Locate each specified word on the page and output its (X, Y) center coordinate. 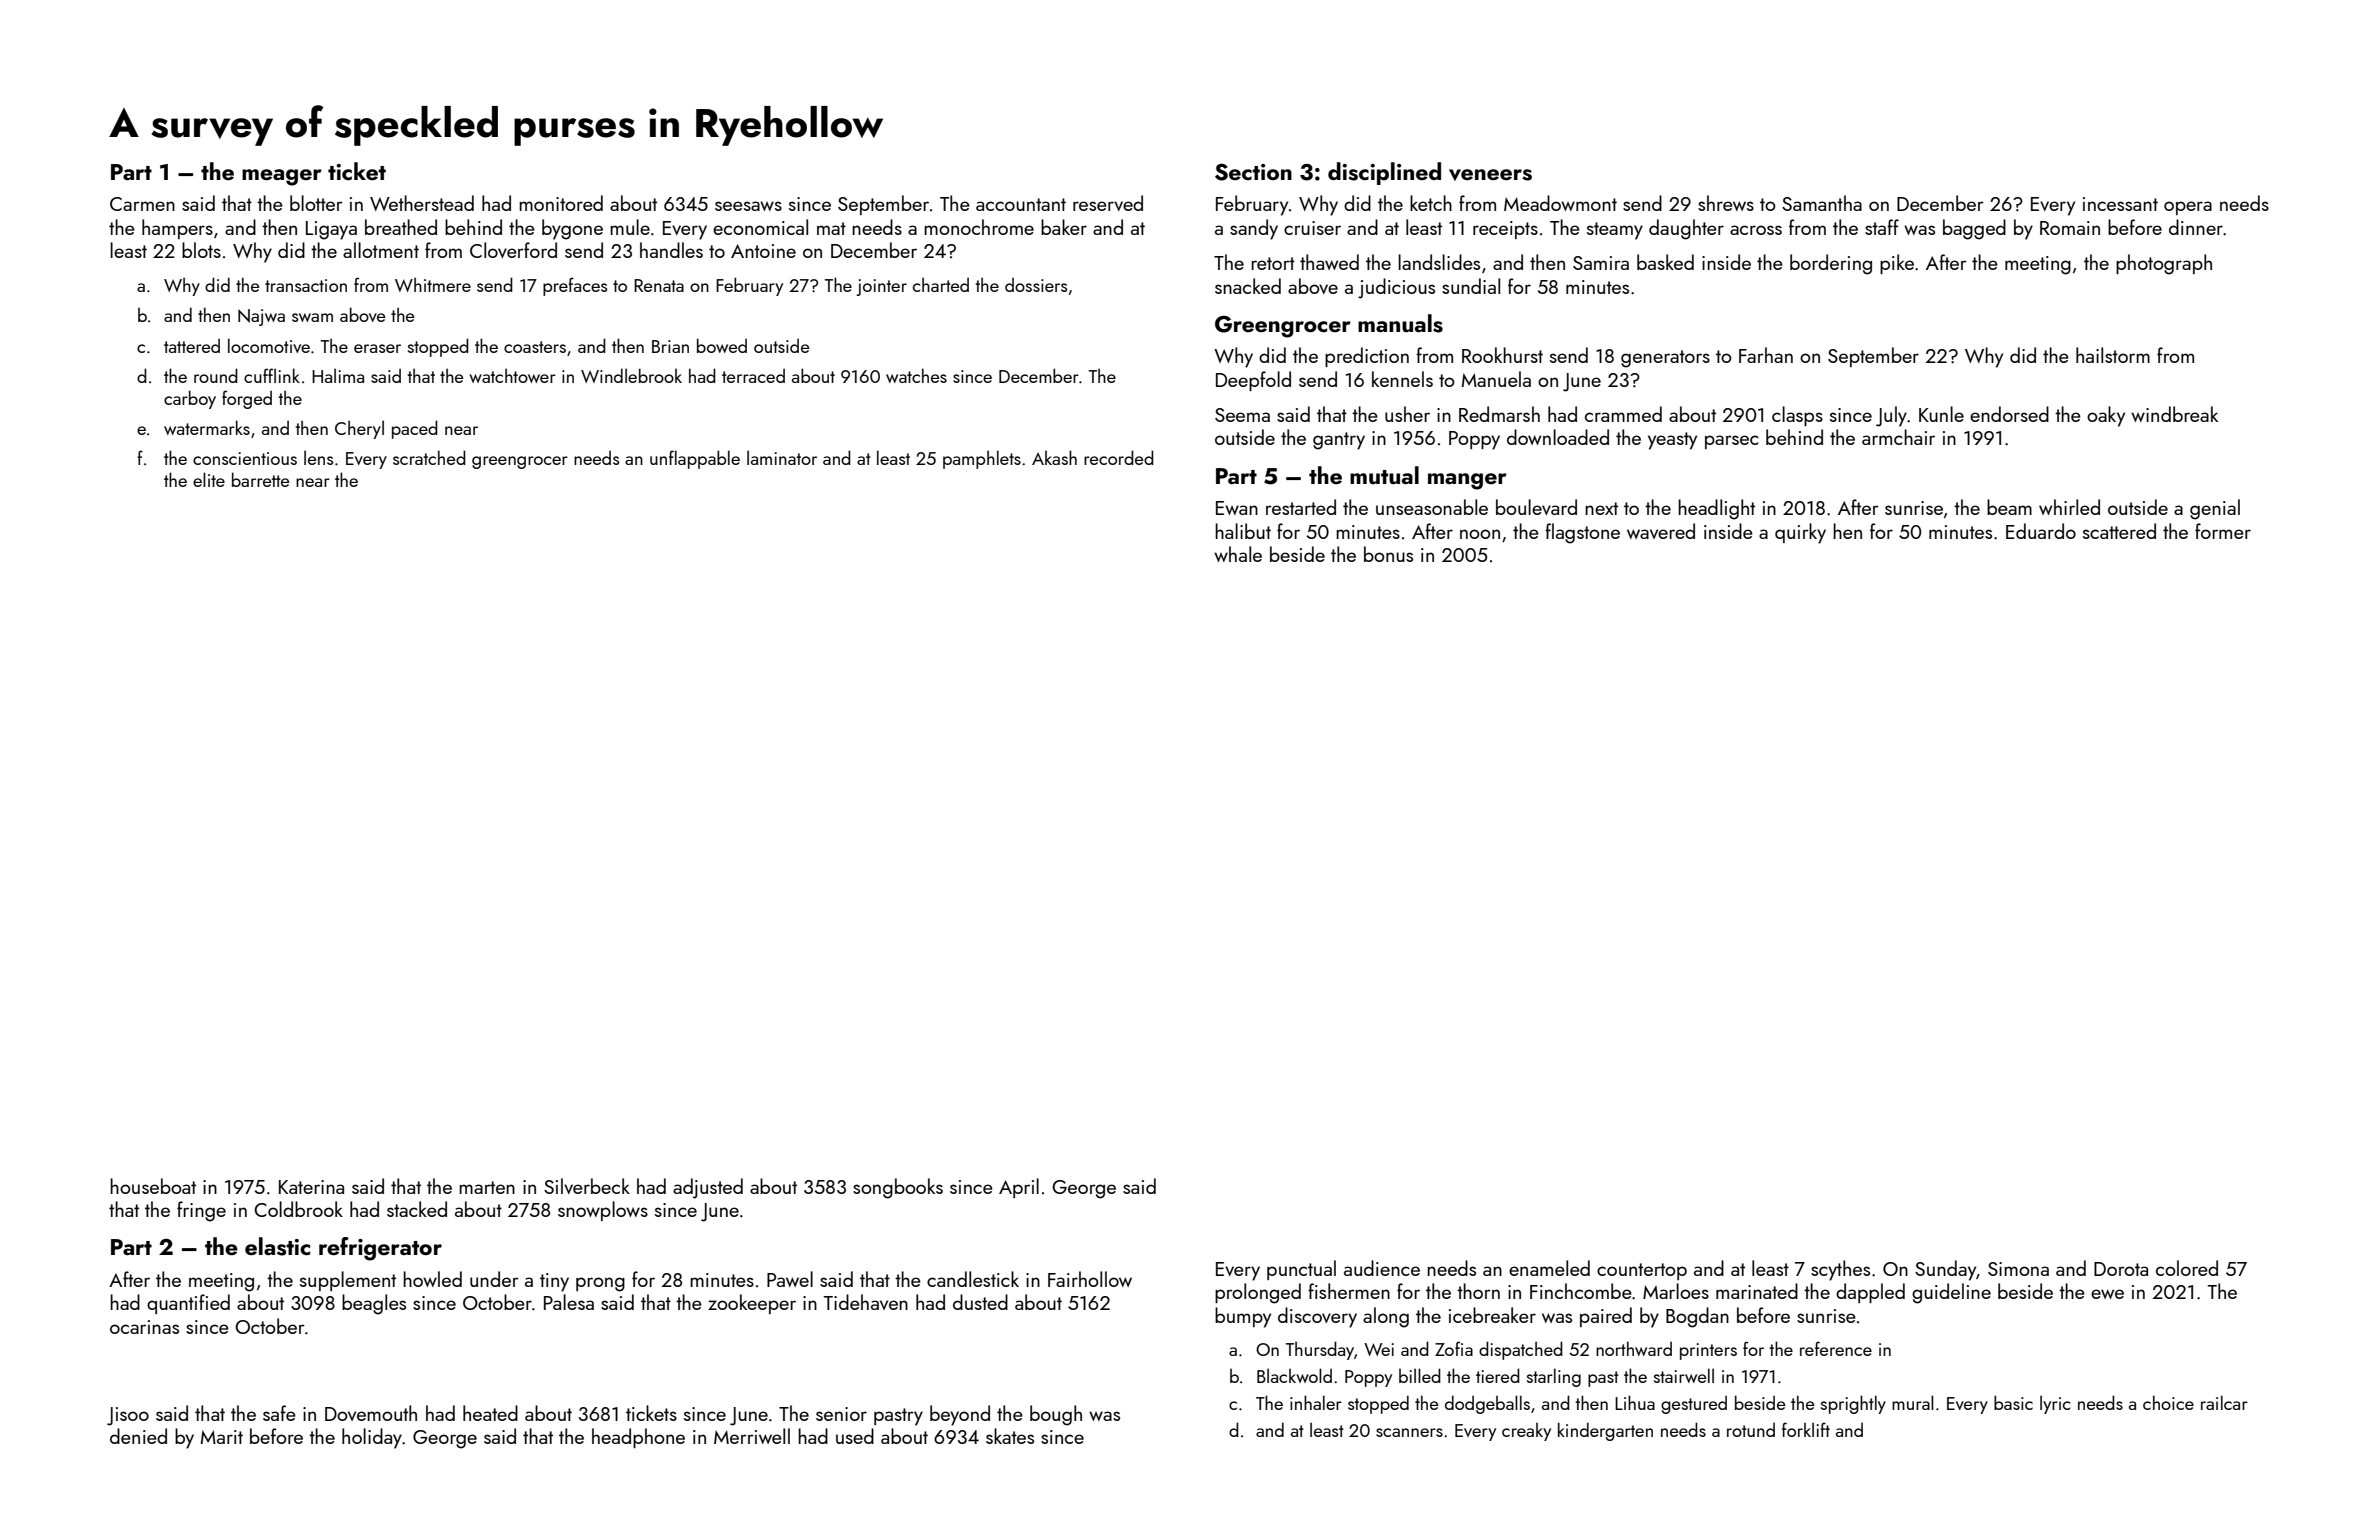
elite (209, 479)
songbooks (898, 1188)
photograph (2164, 264)
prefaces (575, 286)
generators (1665, 359)
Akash (1054, 457)
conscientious (245, 458)
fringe (201, 1211)
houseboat (153, 1186)
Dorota (2121, 1269)
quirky (1800, 533)
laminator (782, 457)
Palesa (569, 1302)
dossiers (1036, 285)
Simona (2018, 1269)
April (1019, 1188)
